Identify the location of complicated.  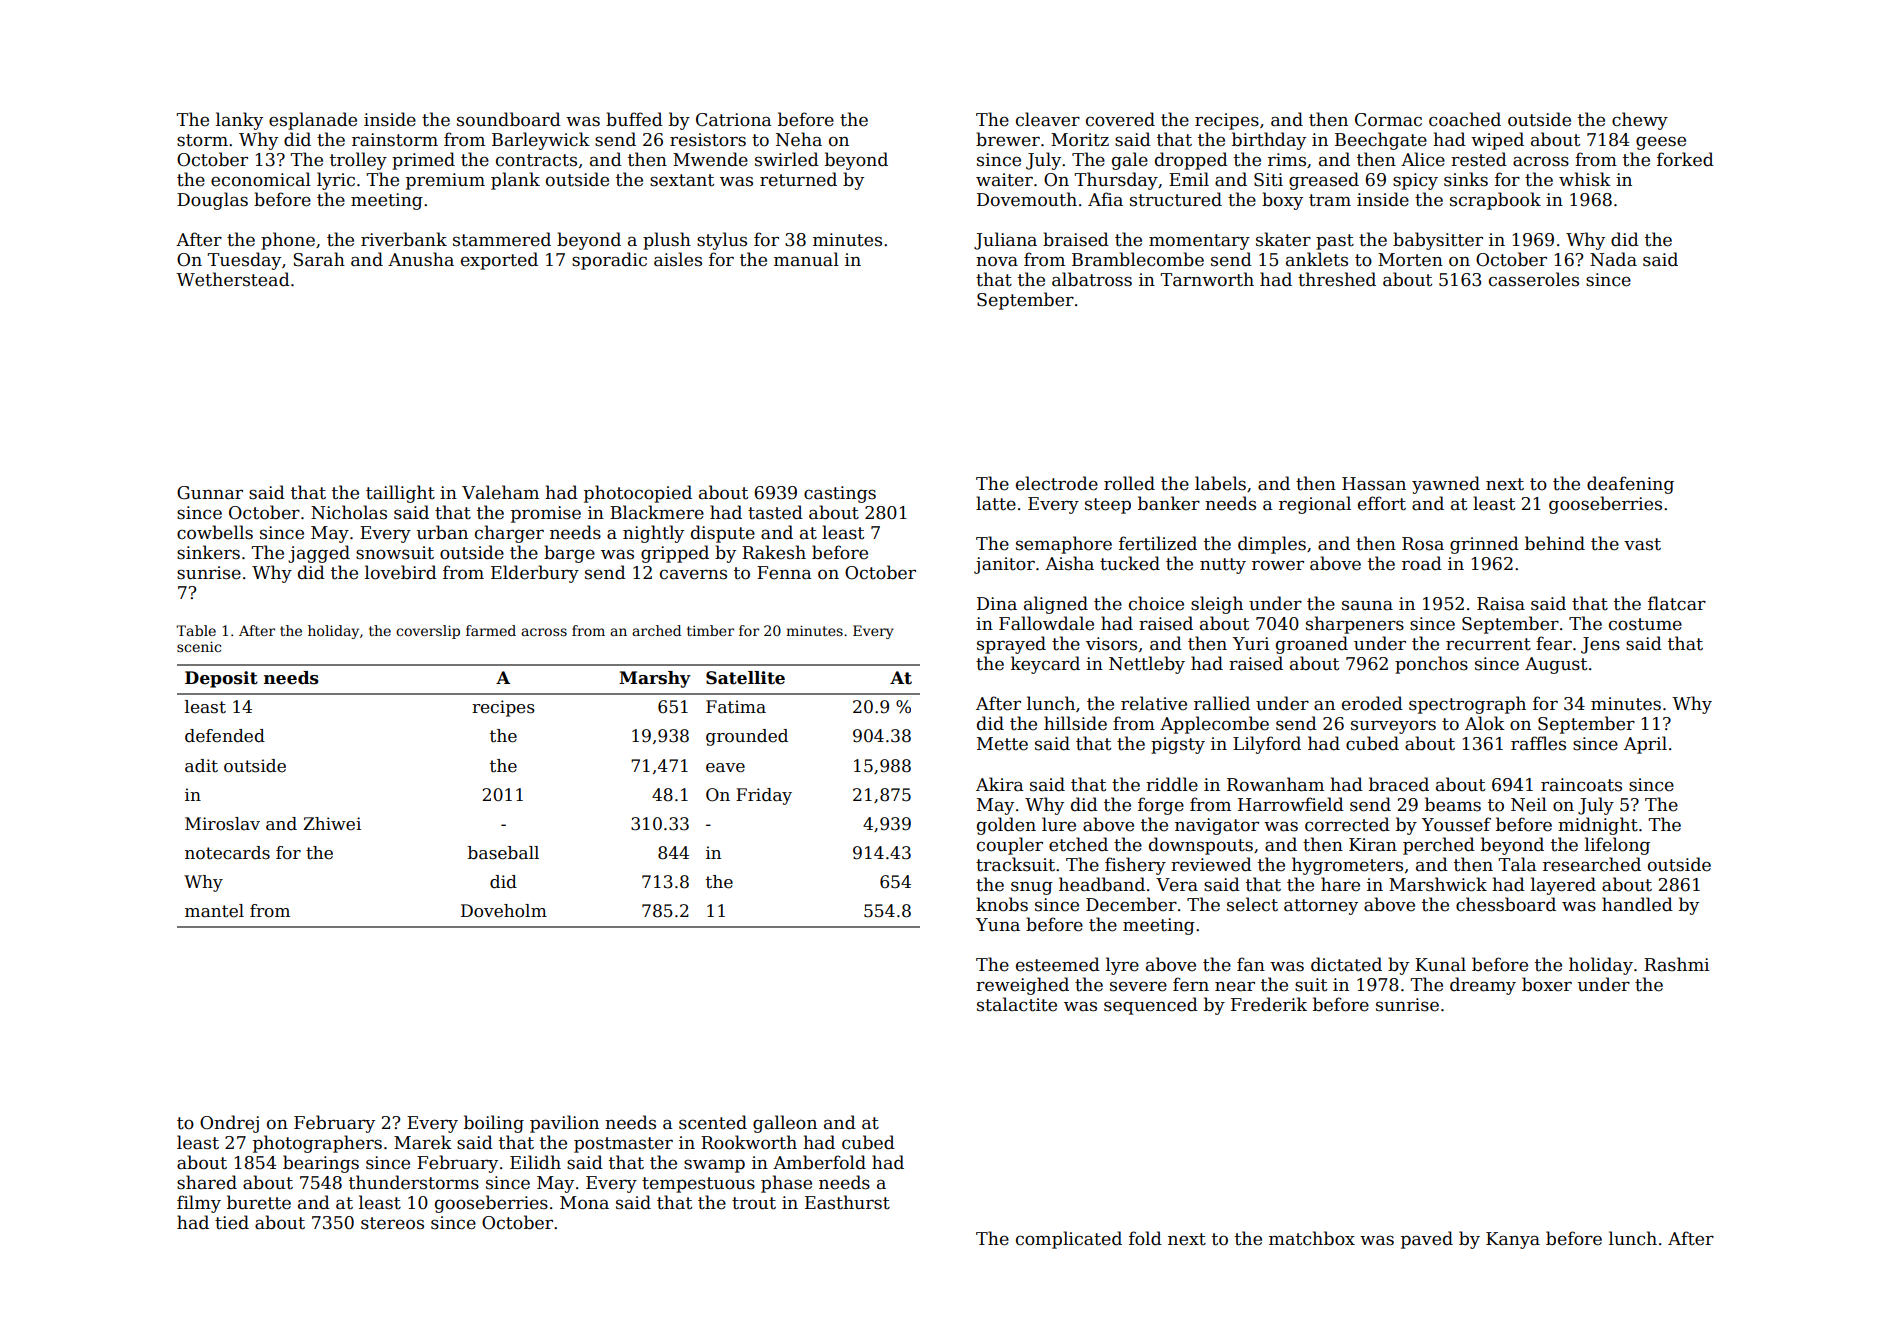
(1069, 1240).
